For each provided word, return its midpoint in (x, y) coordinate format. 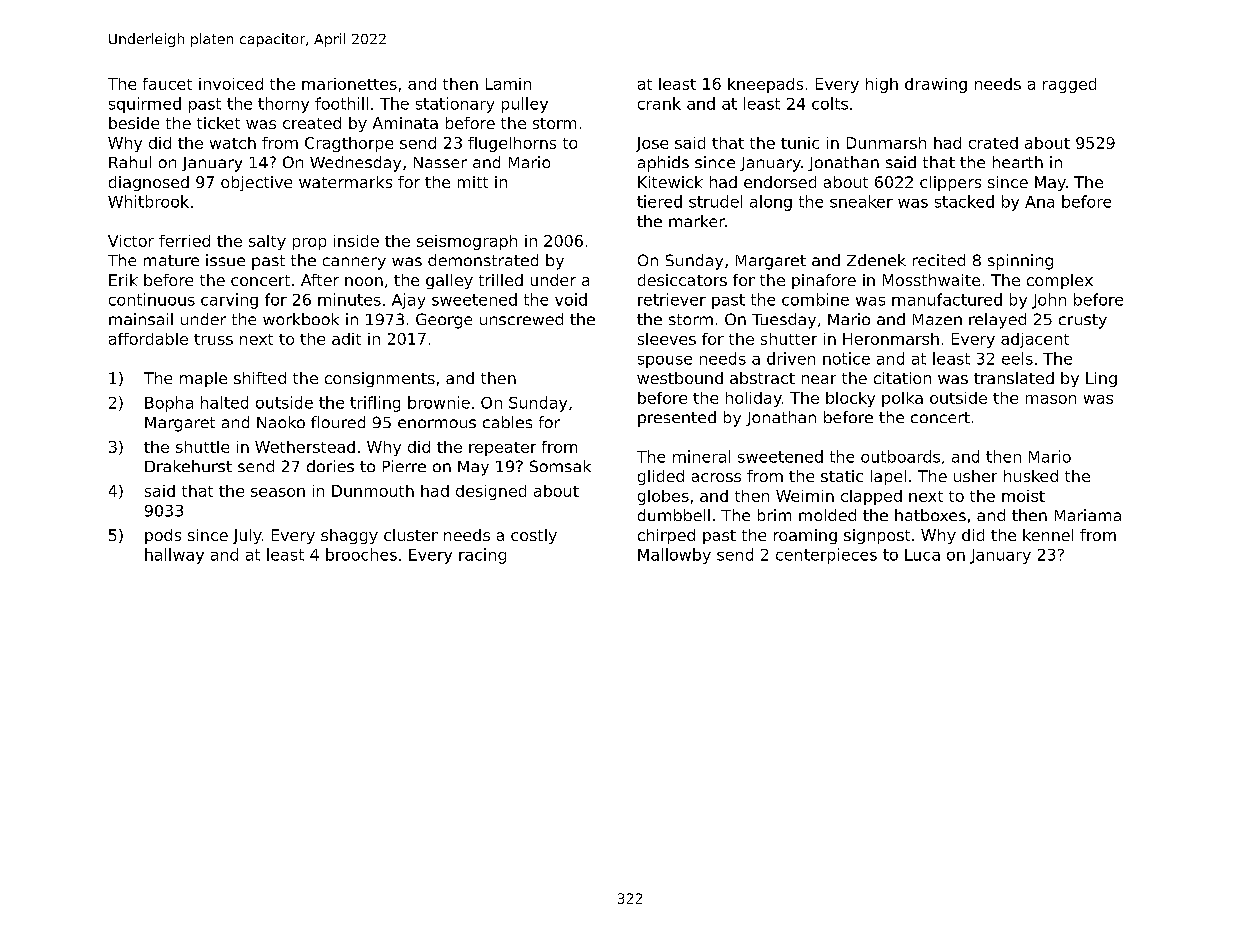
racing (482, 556)
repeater (502, 449)
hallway (174, 556)
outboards (900, 456)
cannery (354, 263)
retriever (672, 299)
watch (233, 143)
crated (993, 143)
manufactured (947, 299)
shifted (260, 378)
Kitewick (670, 182)
